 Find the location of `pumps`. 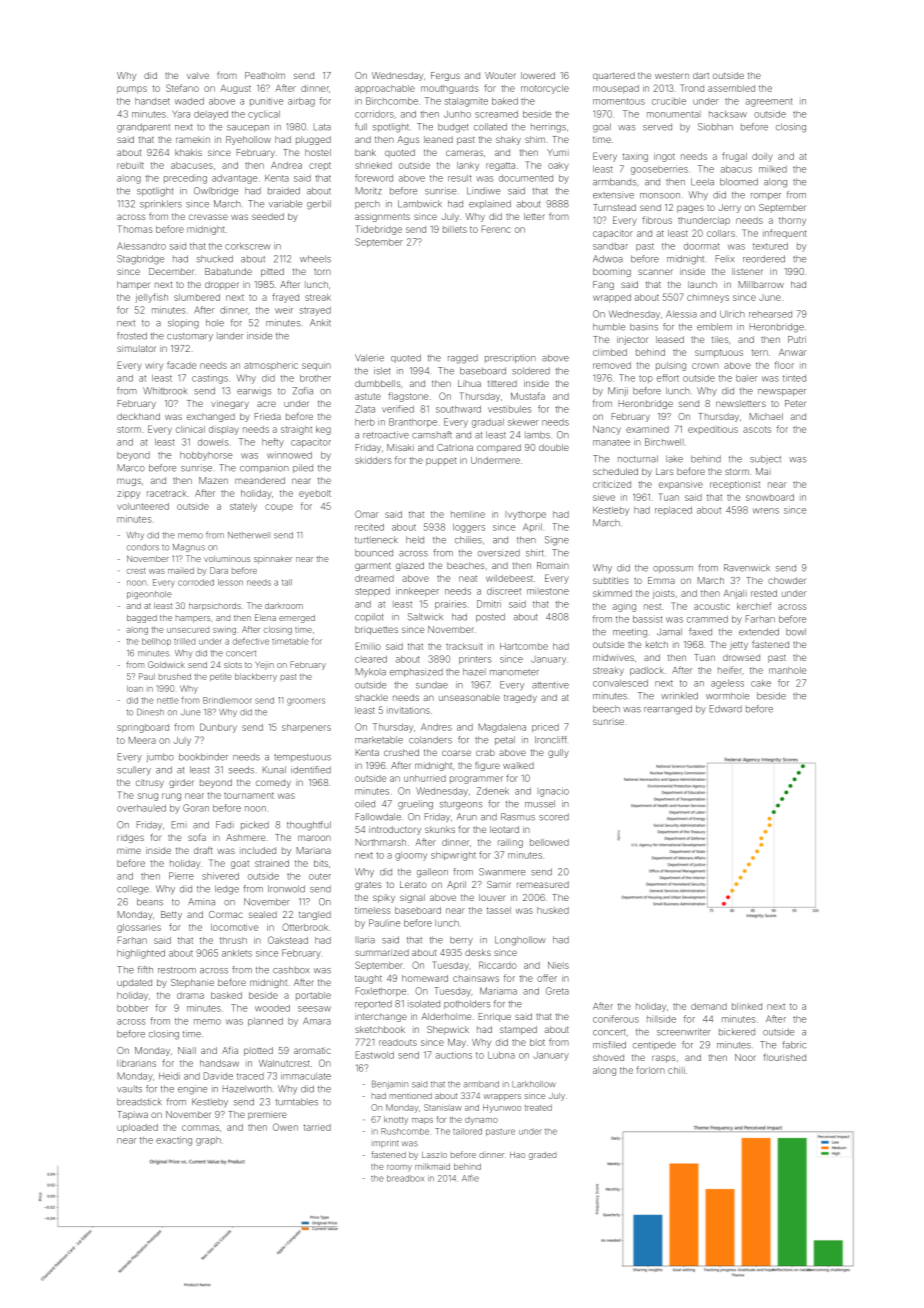

pumps is located at coordinates (132, 90).
